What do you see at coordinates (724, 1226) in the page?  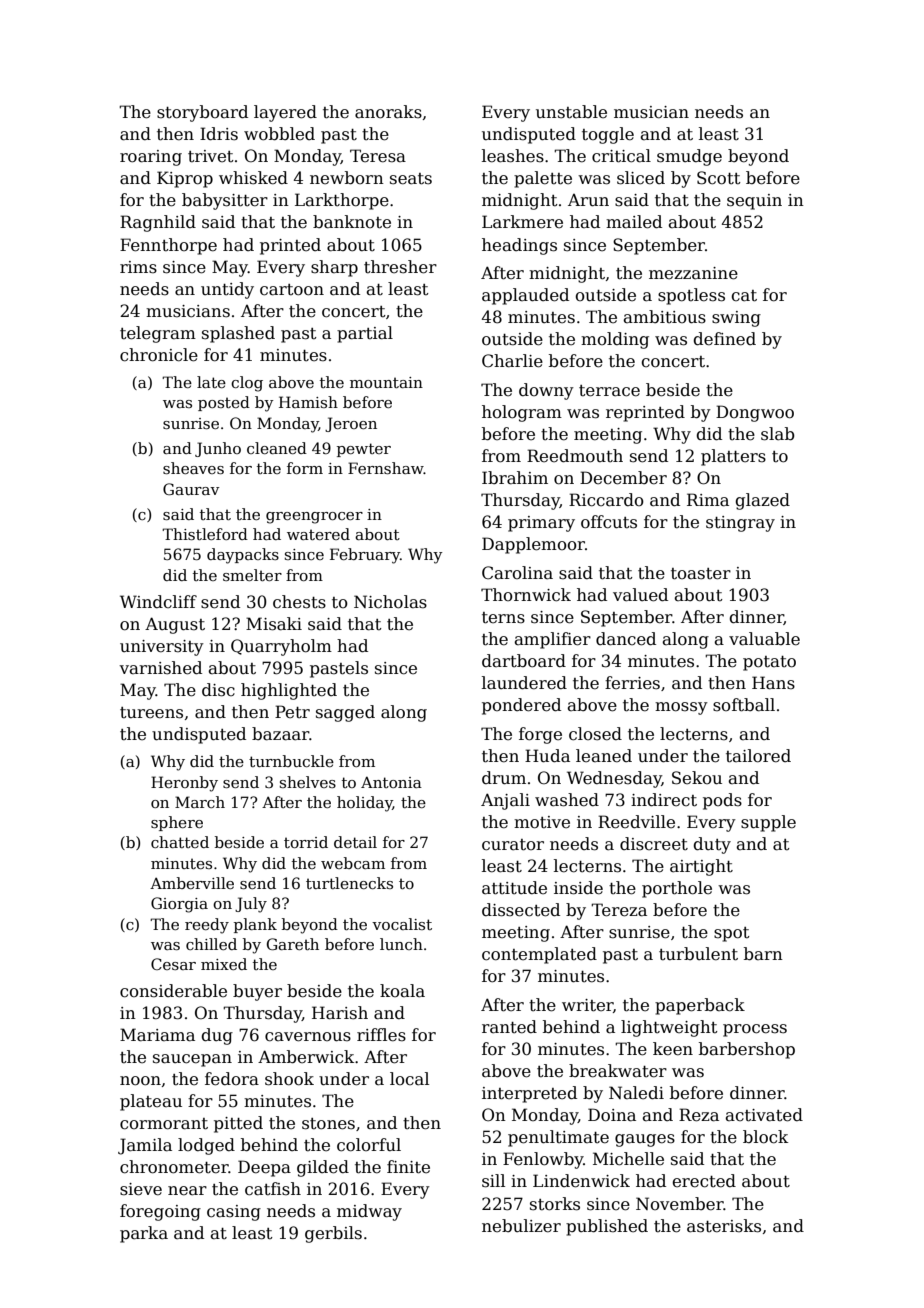 I see `asterisks` at bounding box center [724, 1226].
